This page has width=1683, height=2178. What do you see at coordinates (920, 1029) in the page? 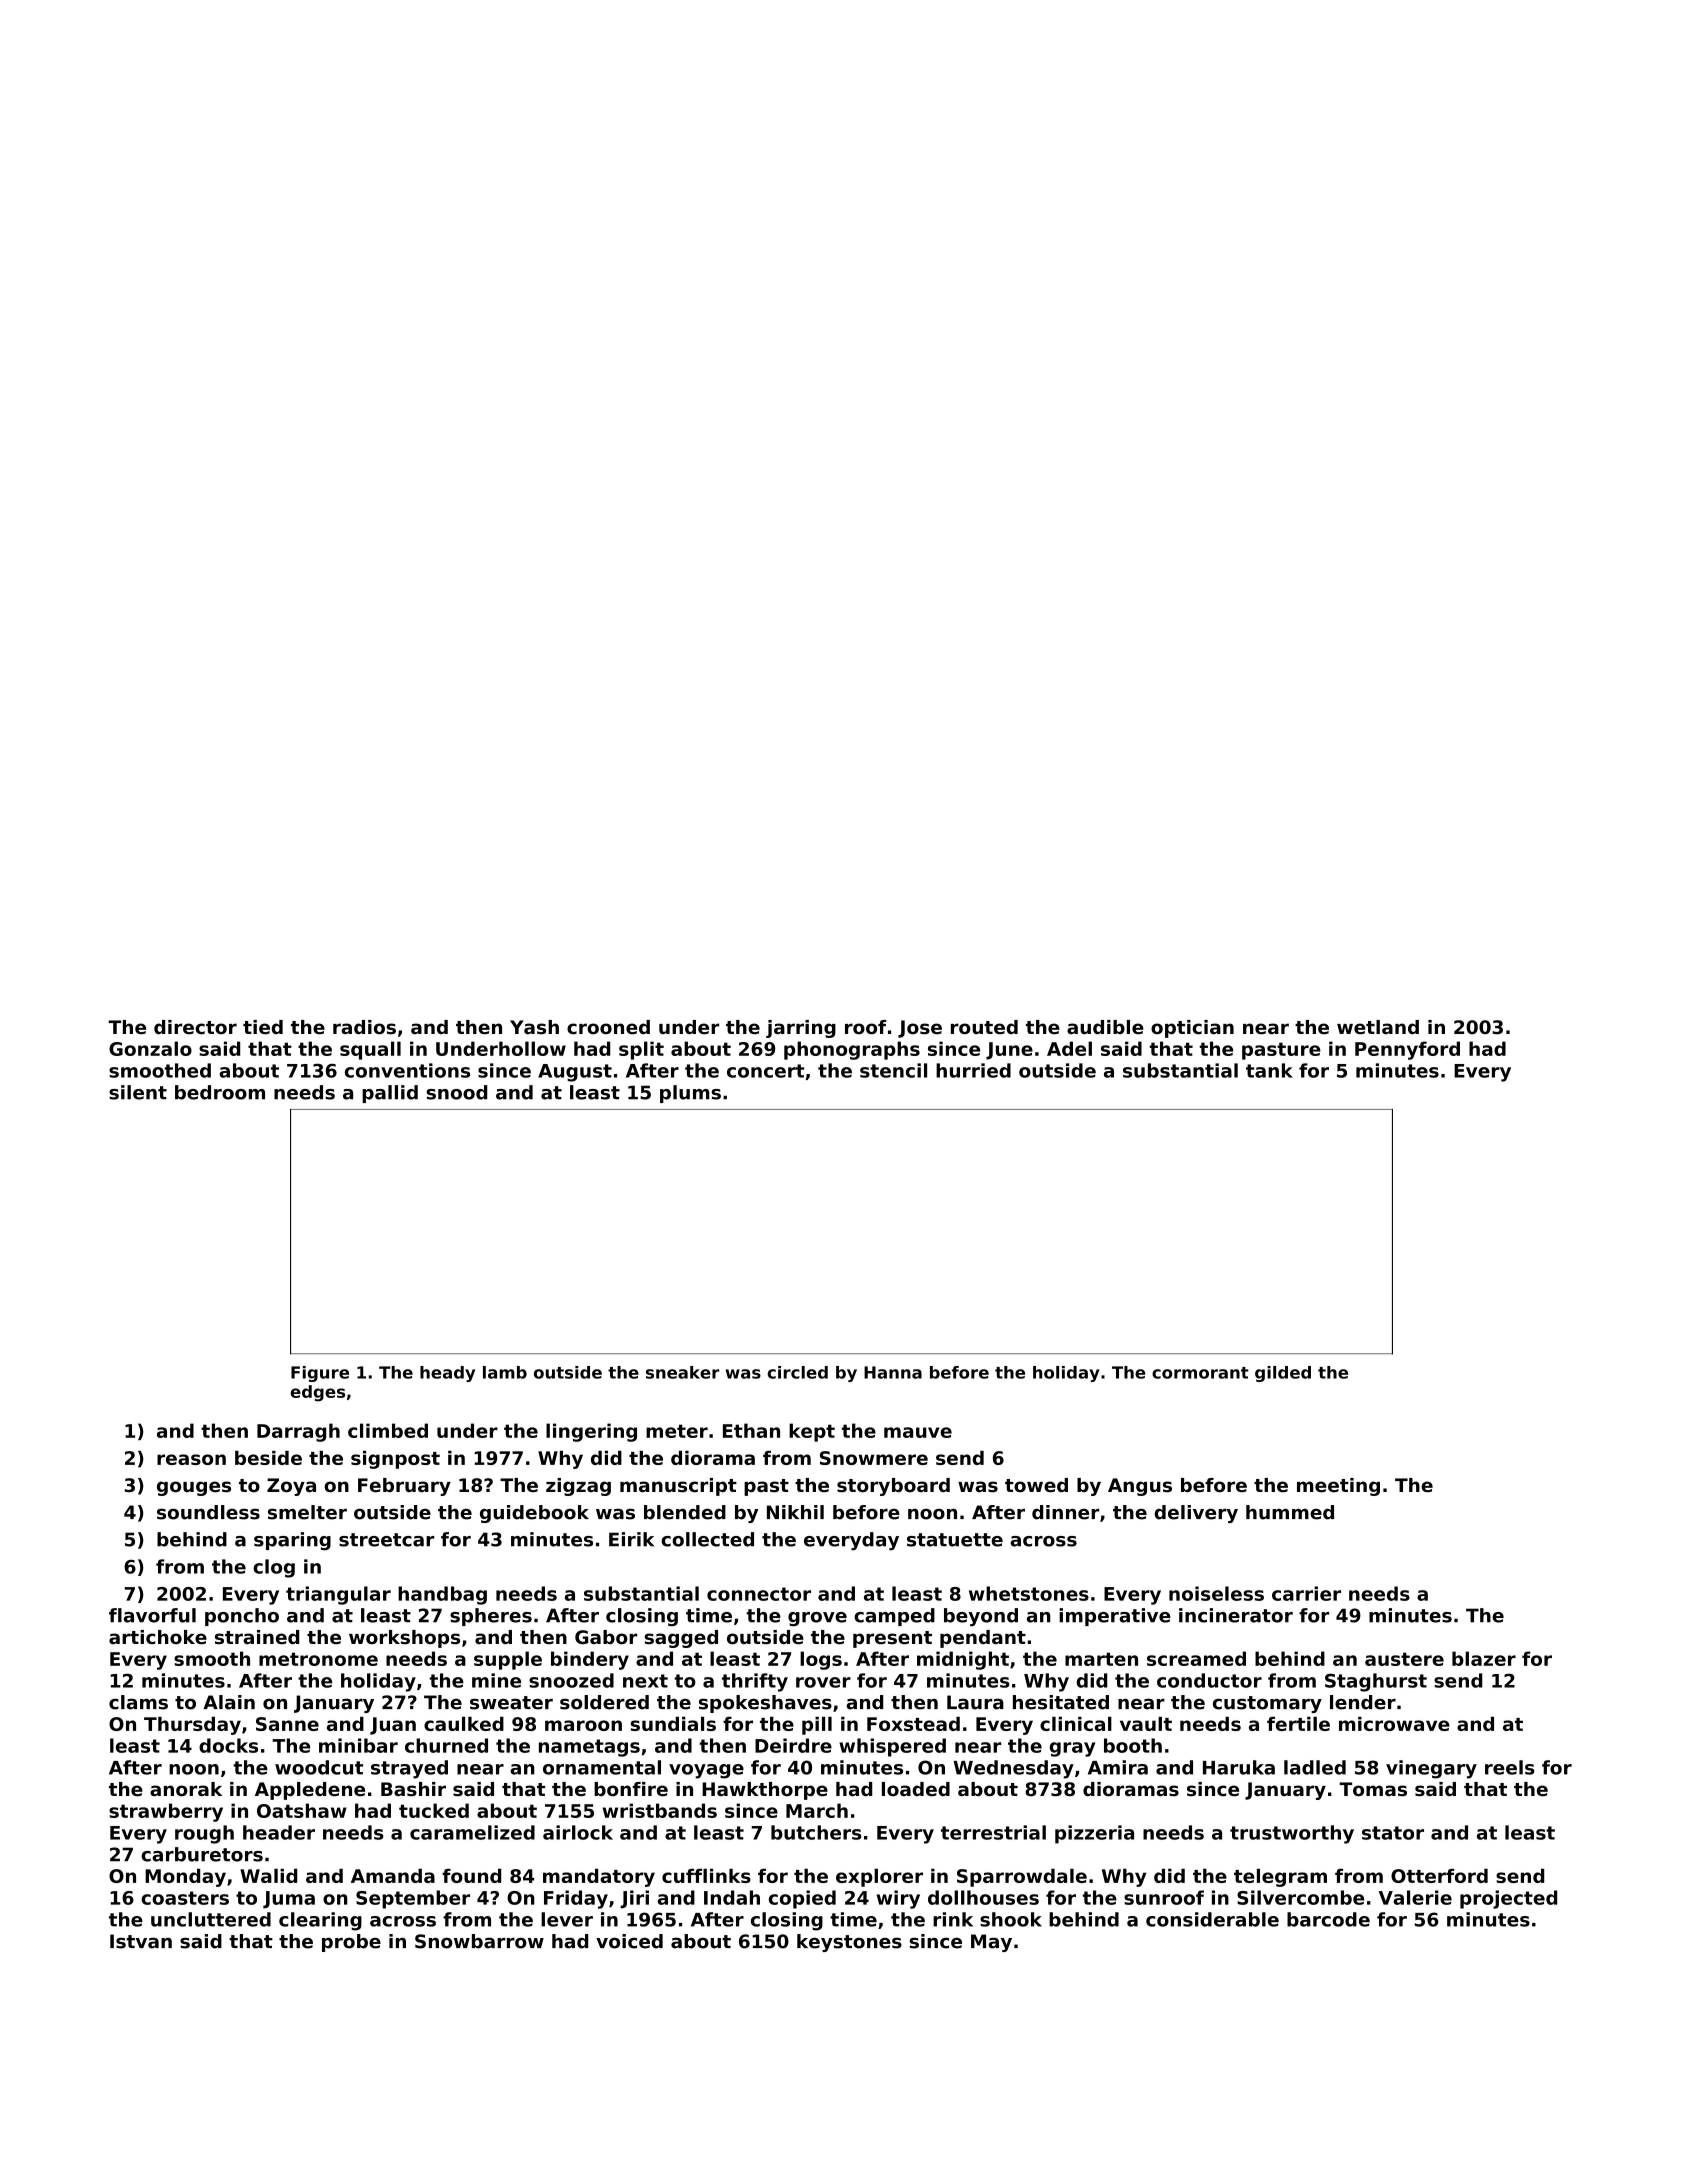
I see `Jose` at bounding box center [920, 1029].
